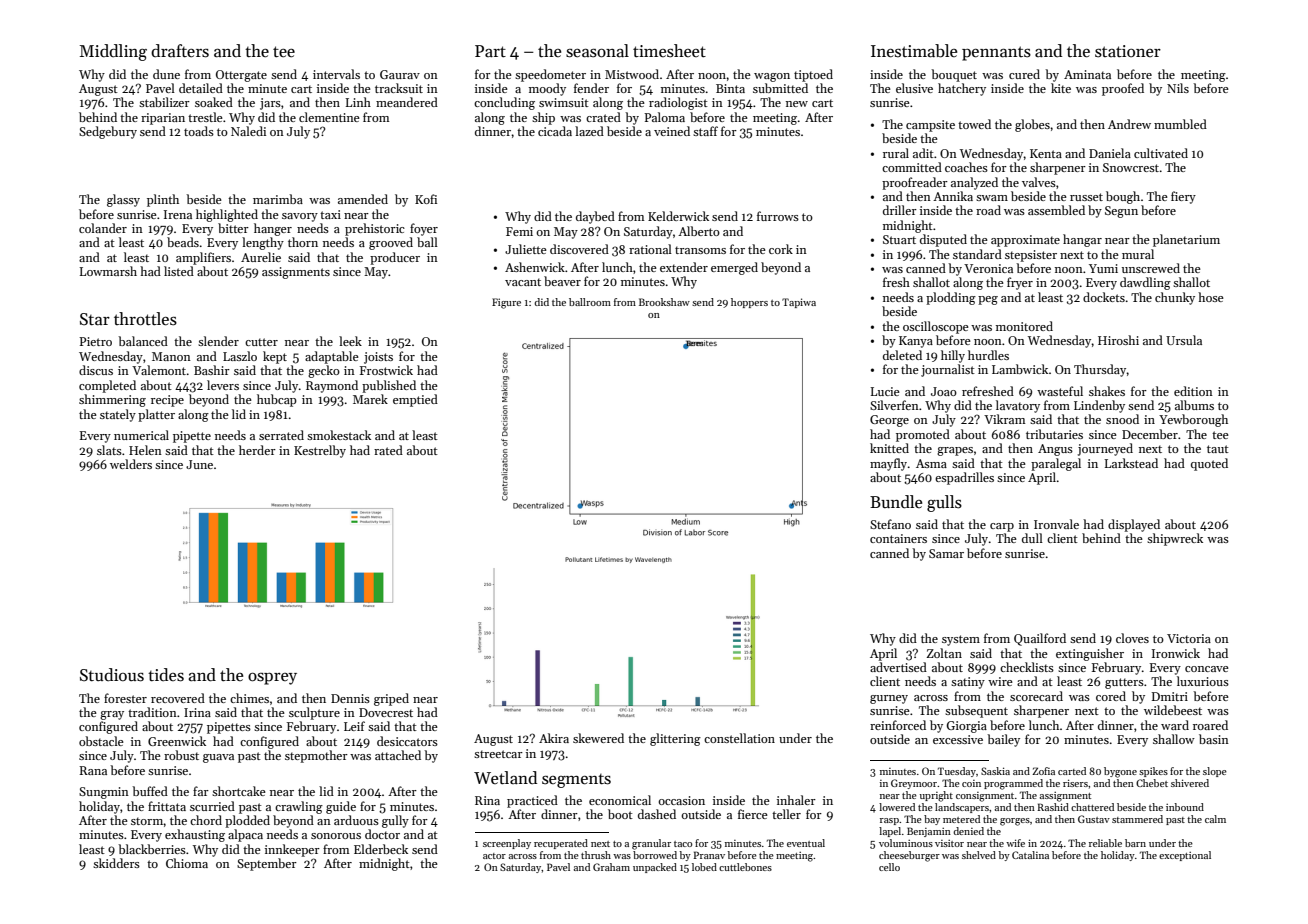 Image resolution: width=1308 pixels, height=924 pixels. What do you see at coordinates (116, 863) in the screenshot?
I see `skidders` at bounding box center [116, 863].
